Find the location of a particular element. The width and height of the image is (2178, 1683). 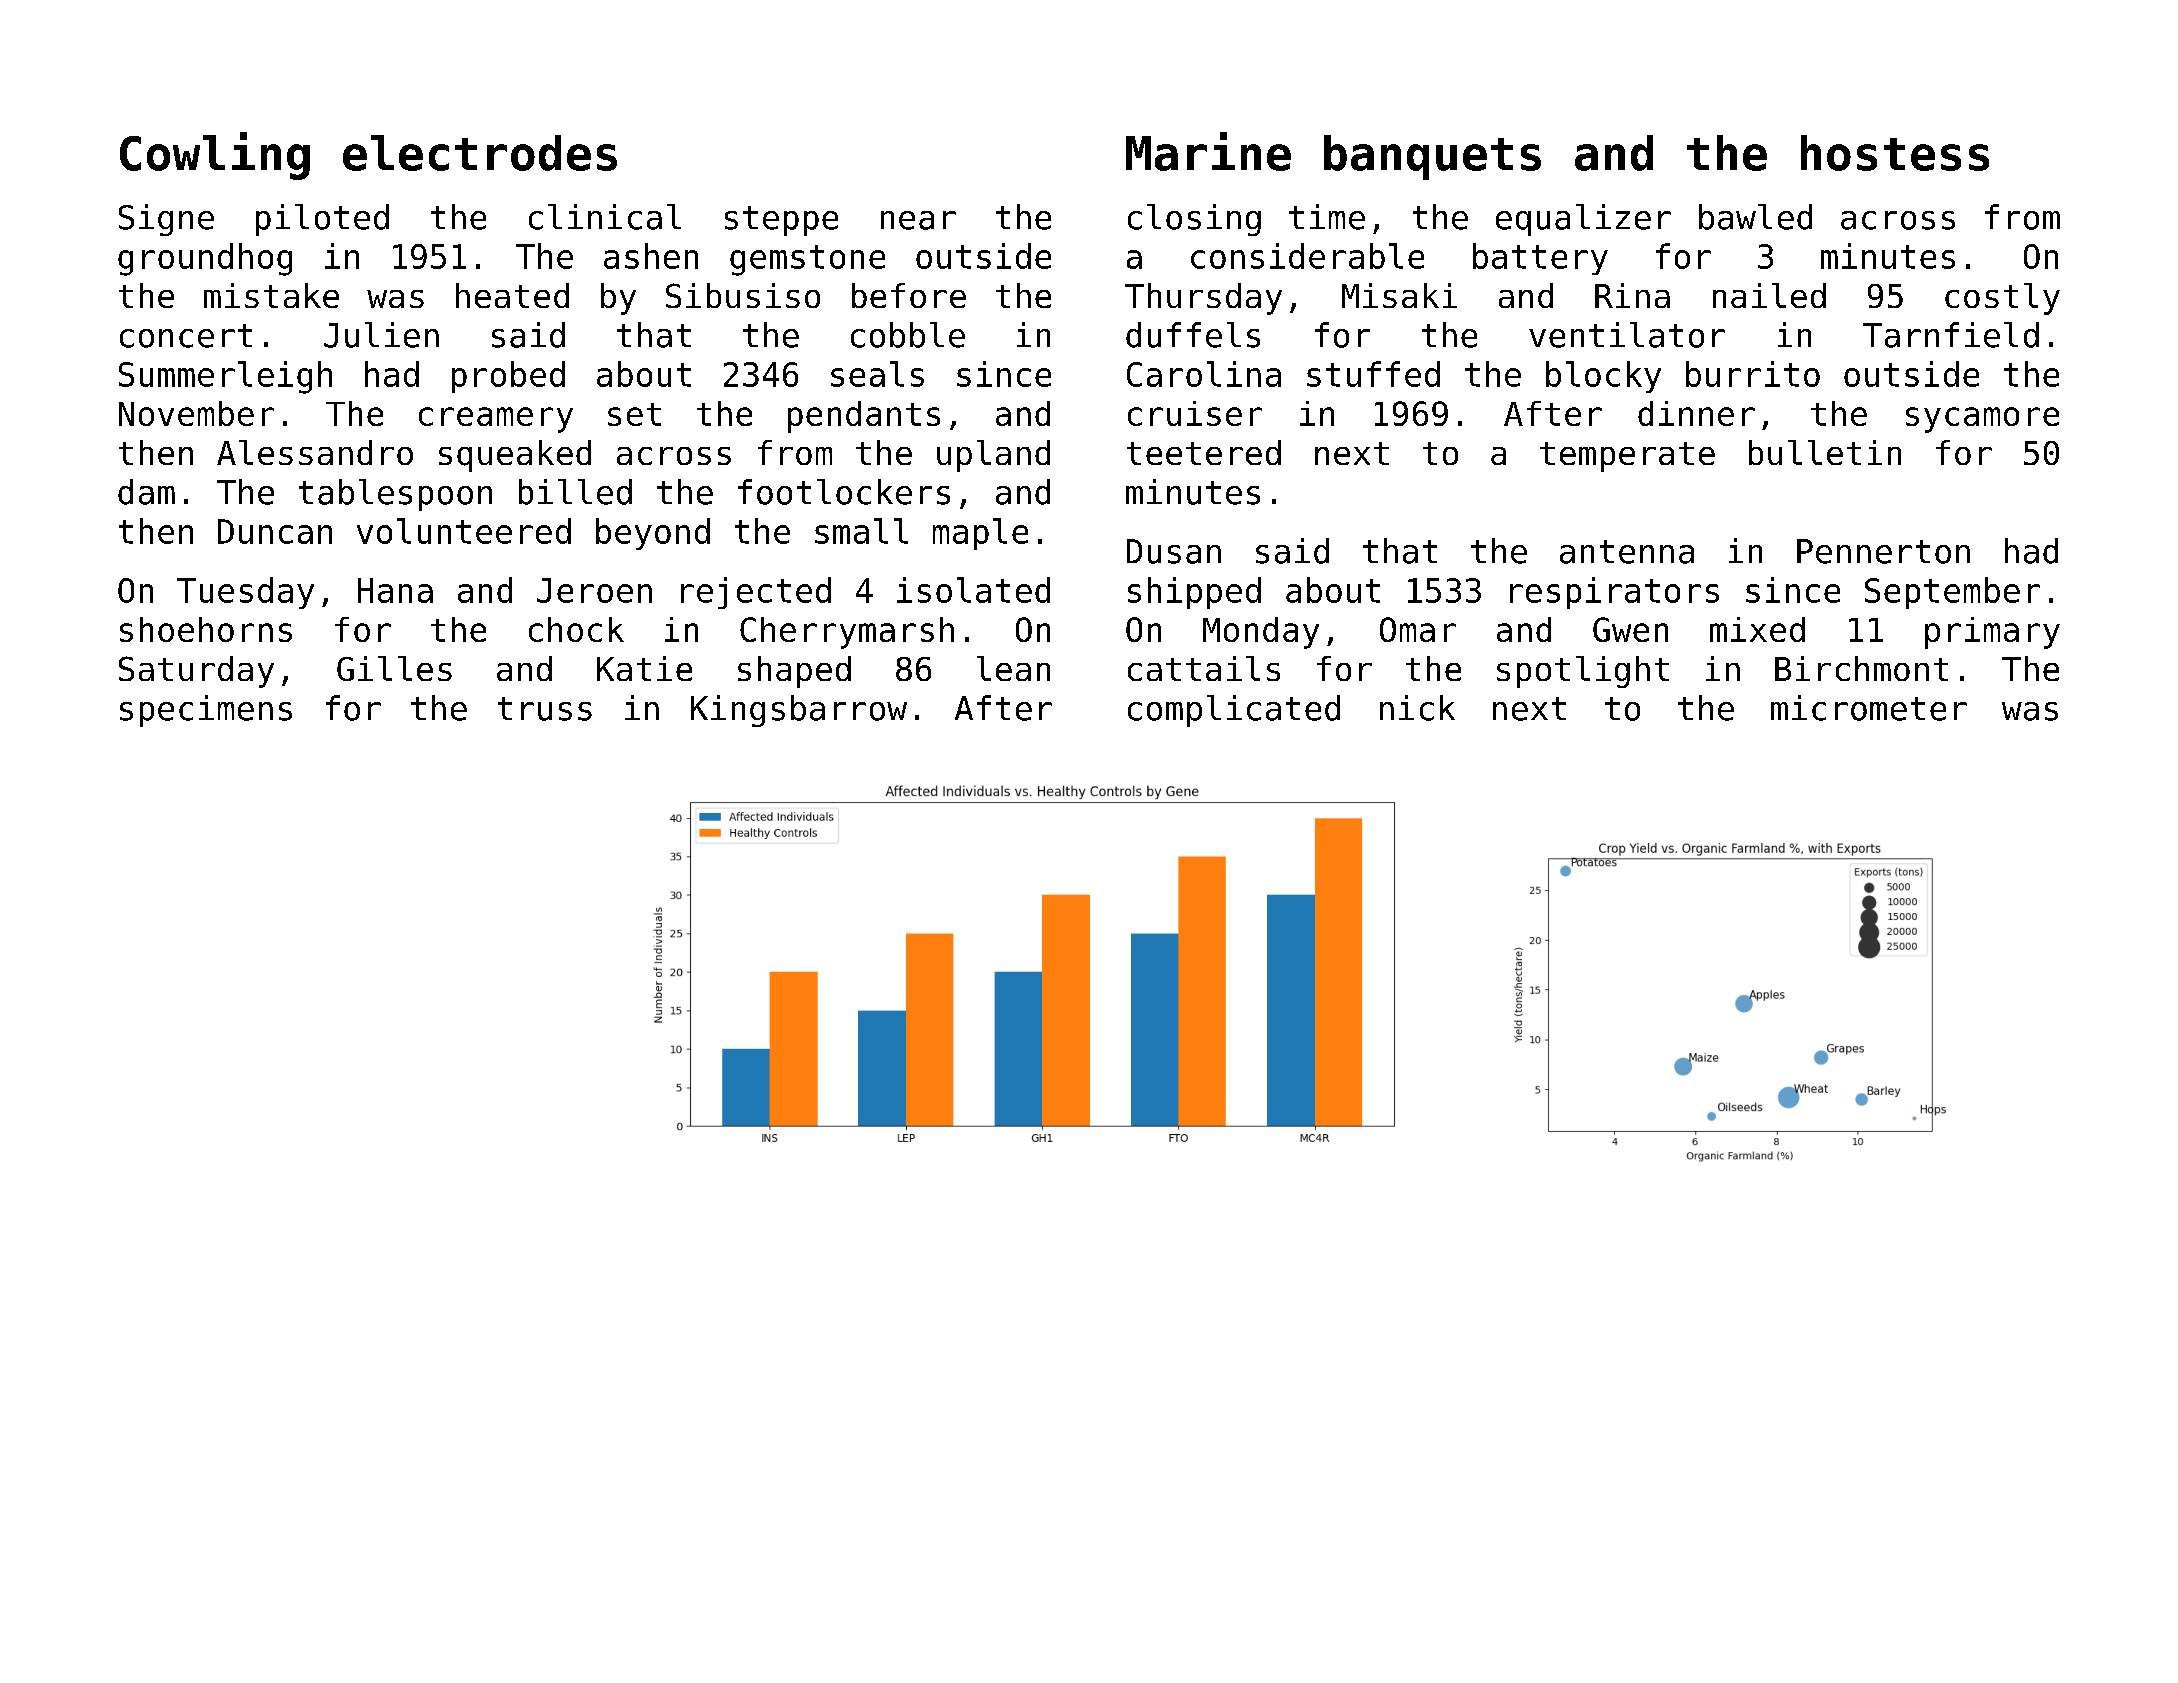

micrometer is located at coordinates (1869, 708).
